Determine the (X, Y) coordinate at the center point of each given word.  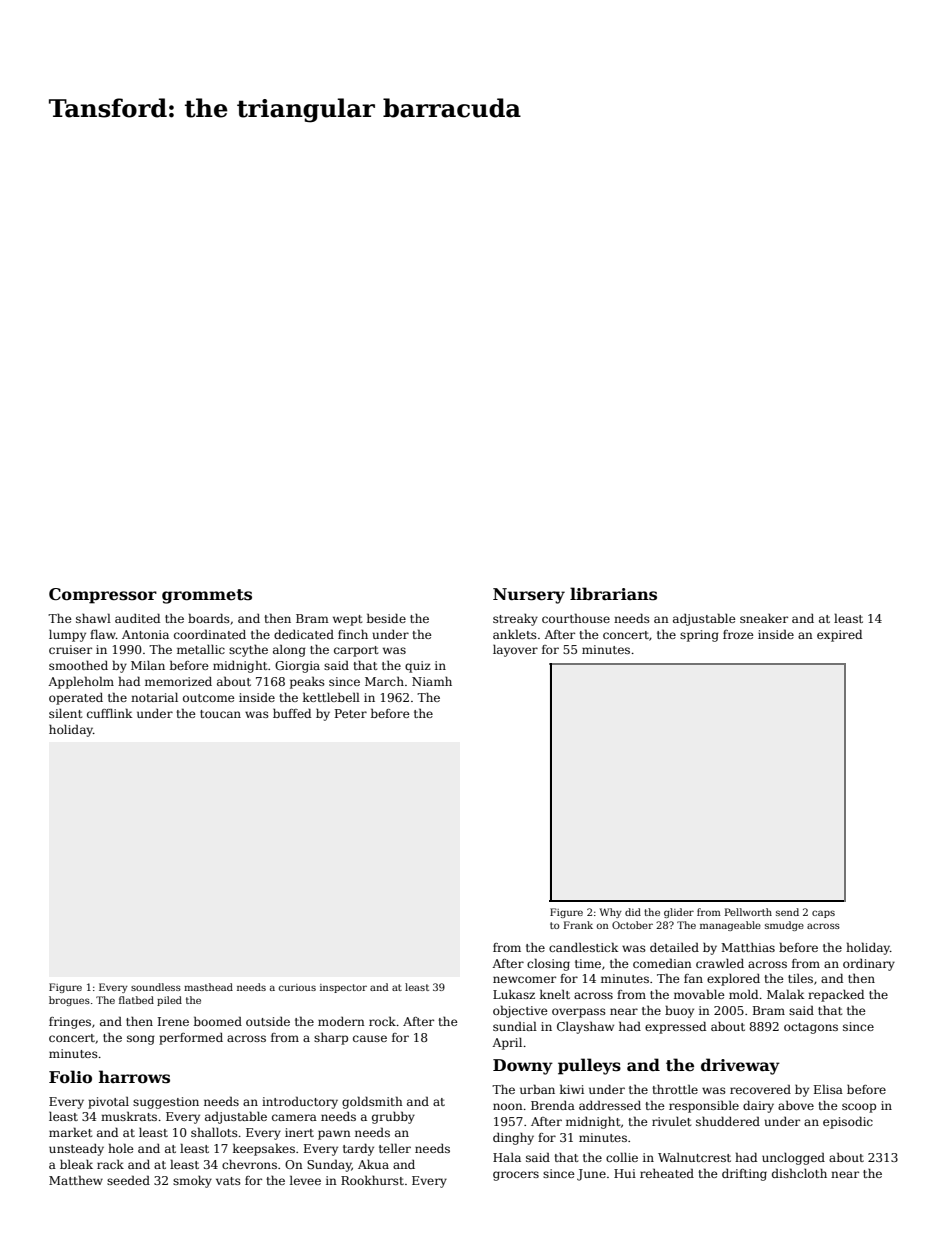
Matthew (76, 1180)
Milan (148, 665)
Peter (351, 713)
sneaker (764, 618)
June (591, 1175)
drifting (744, 1175)
